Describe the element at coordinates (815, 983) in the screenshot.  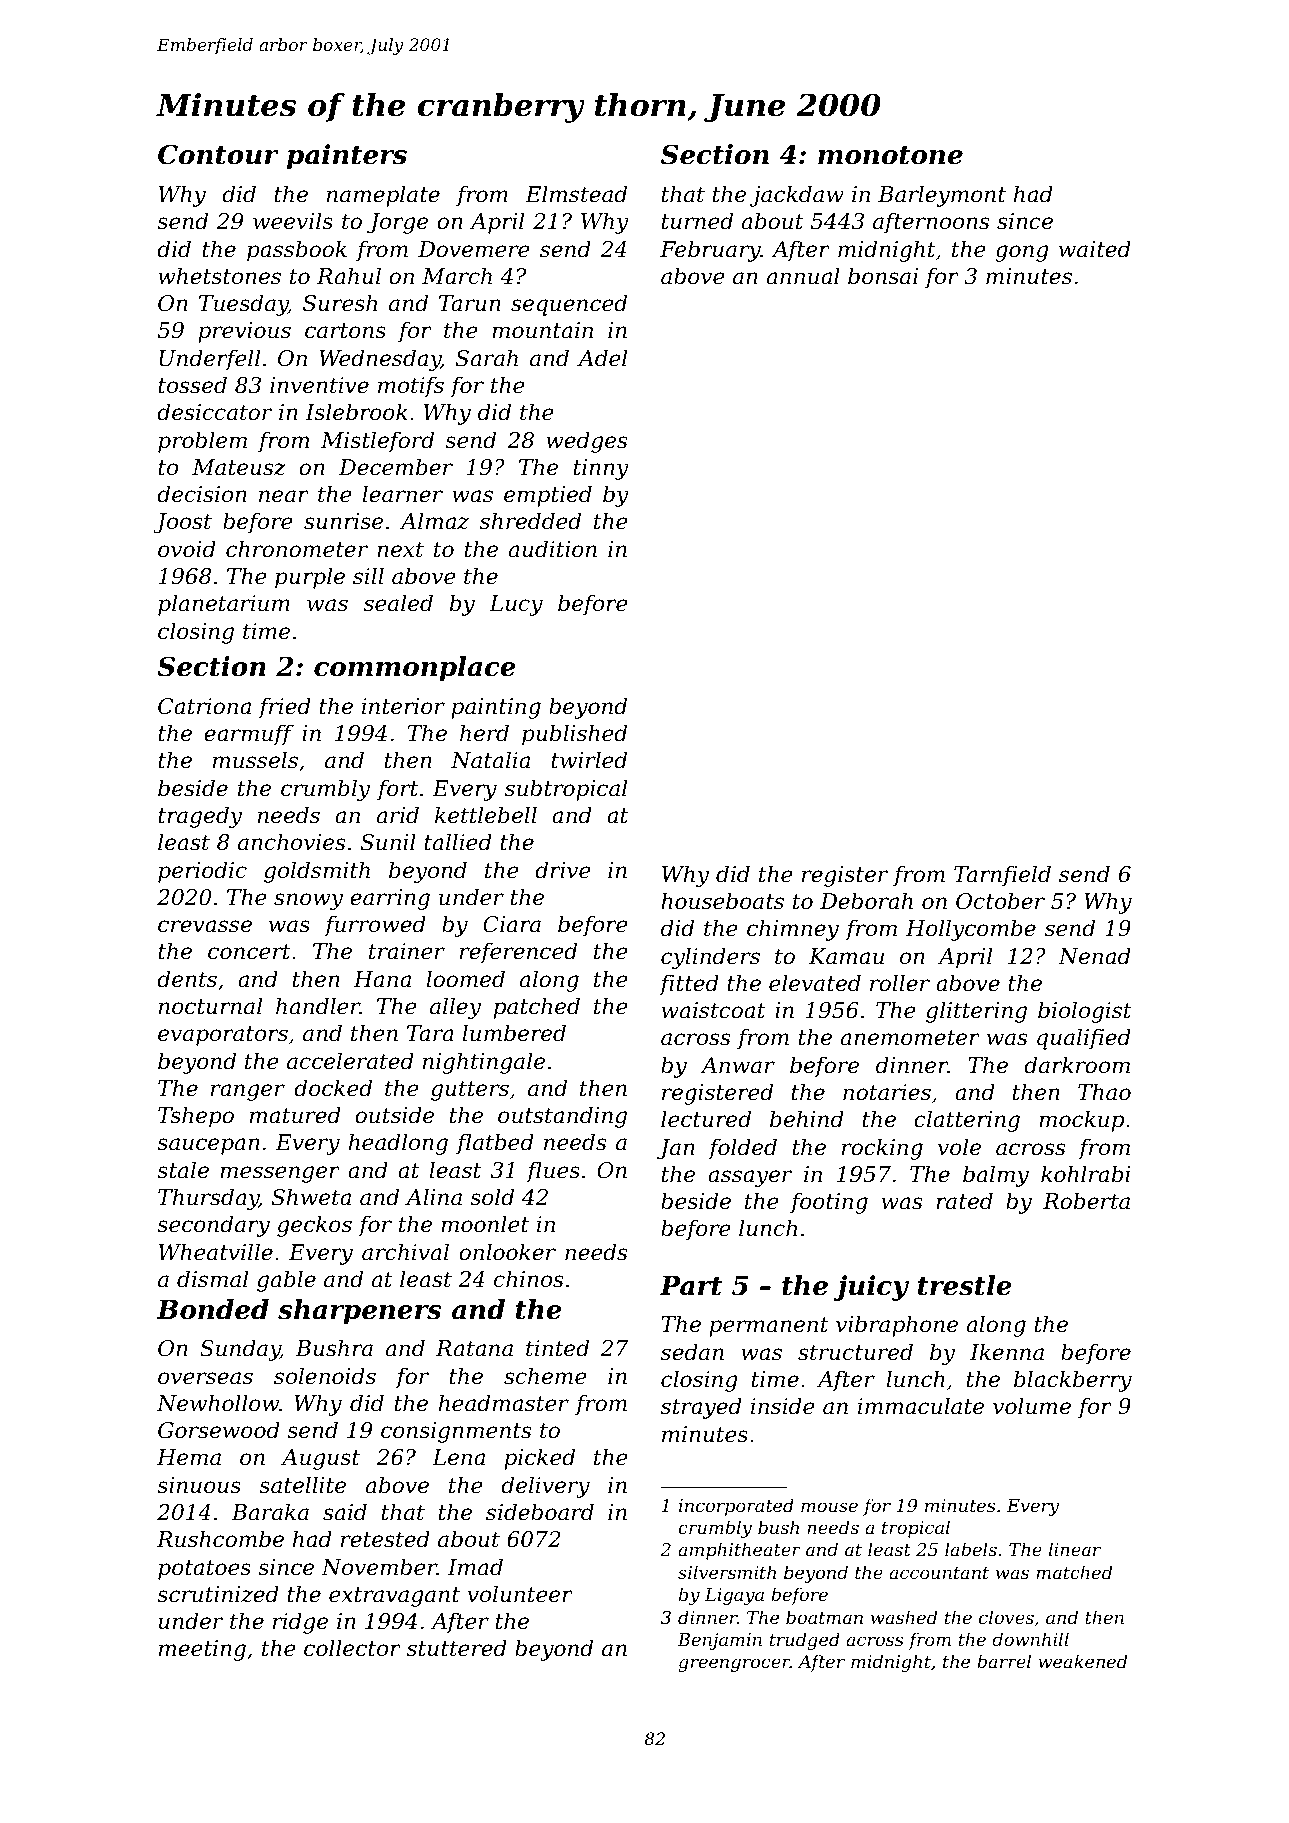
I see `elevated` at that location.
